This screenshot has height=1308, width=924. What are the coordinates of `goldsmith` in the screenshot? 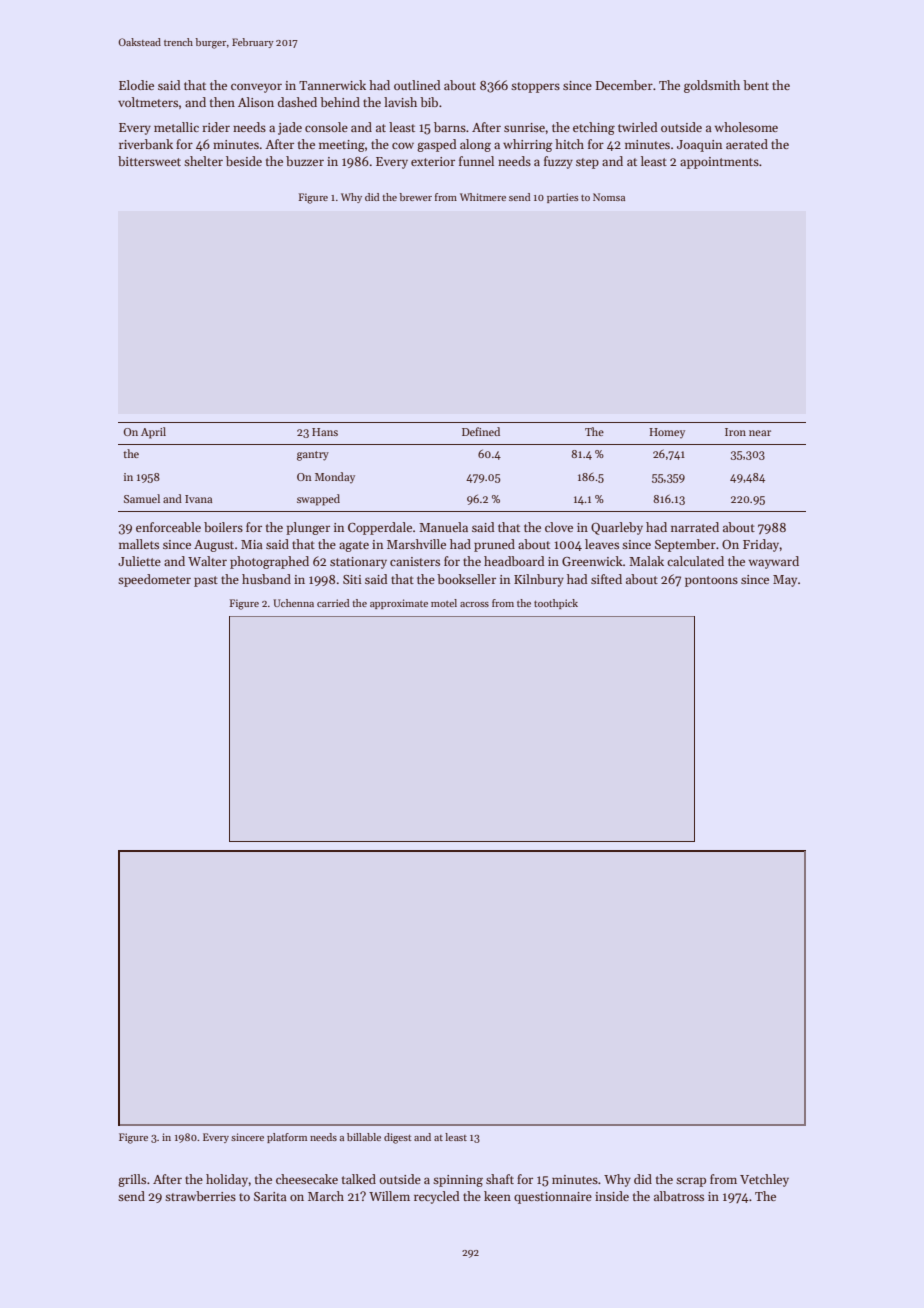 It's located at (712, 86).
